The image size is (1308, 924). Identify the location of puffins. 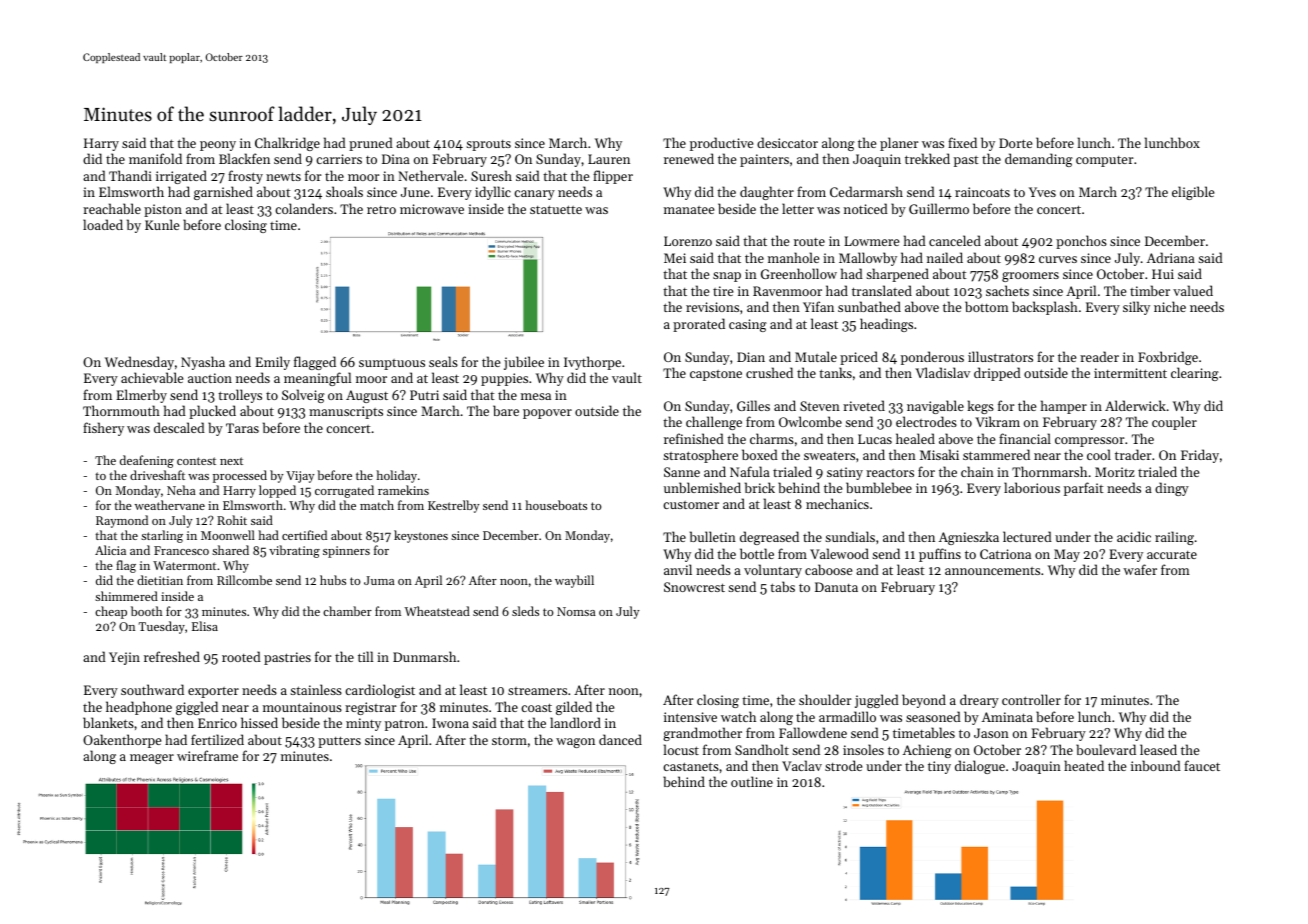
(940, 555).
